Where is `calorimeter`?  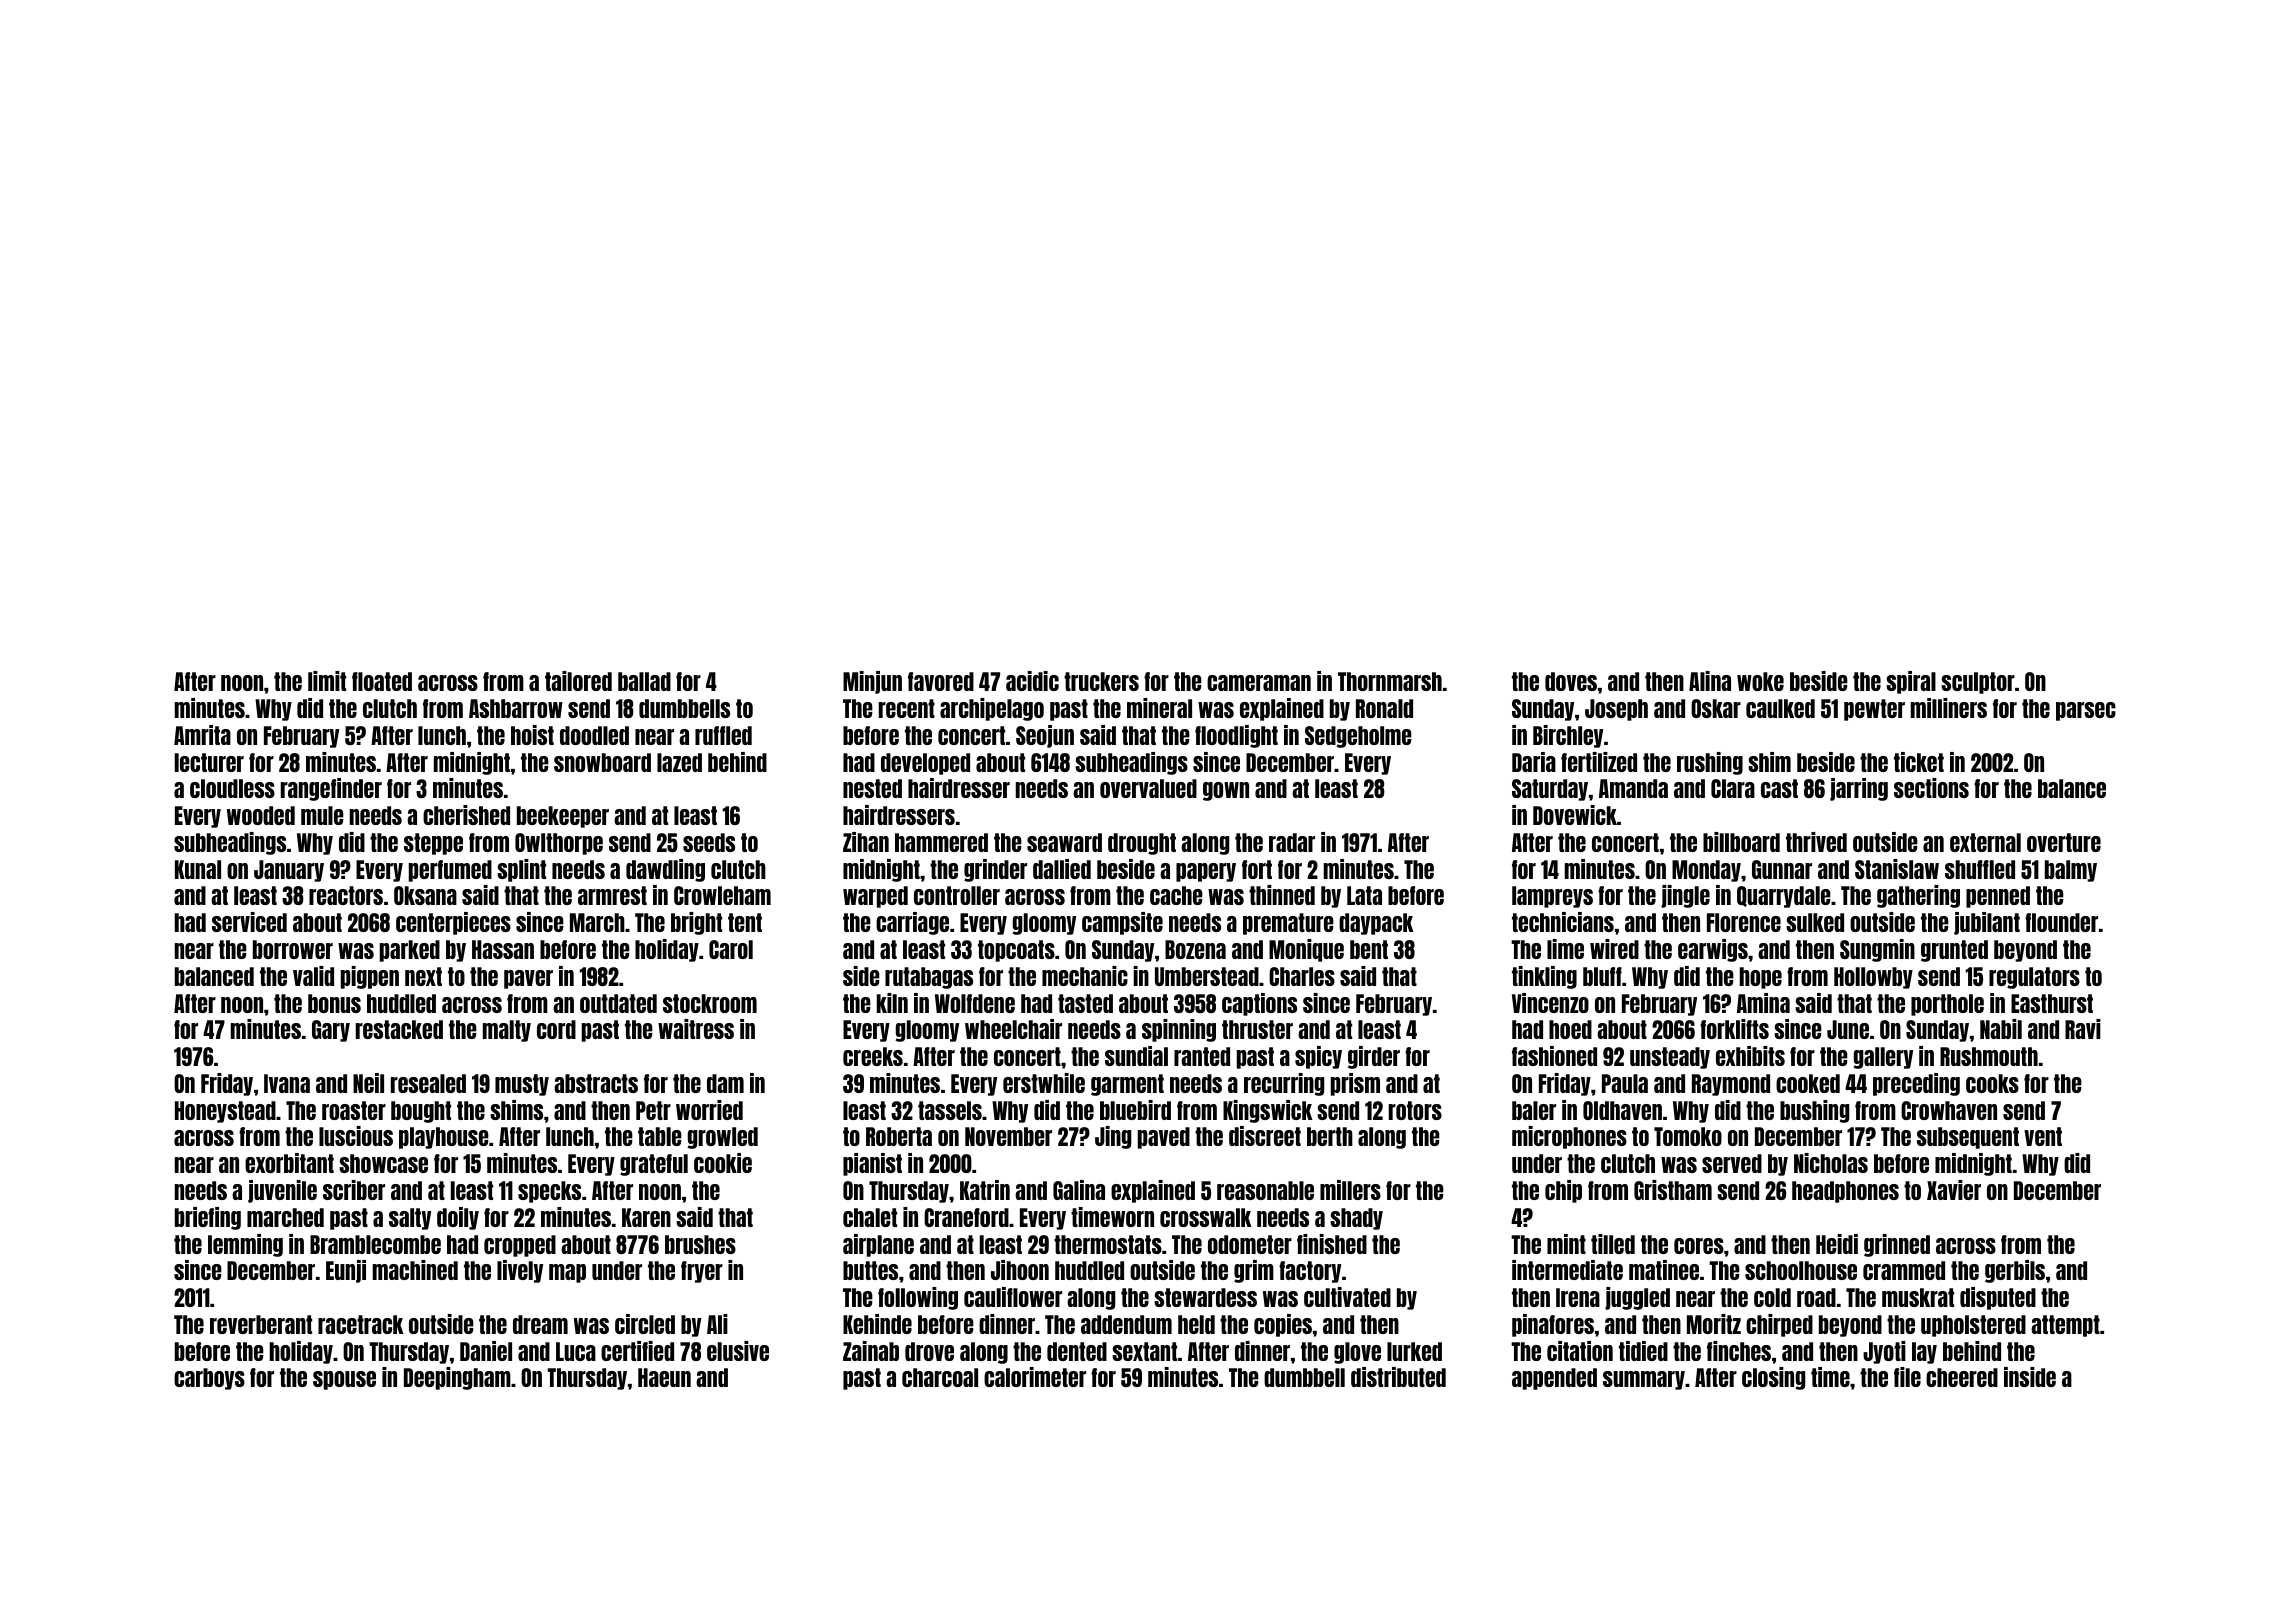
calorimeter is located at coordinates (1035, 1377).
